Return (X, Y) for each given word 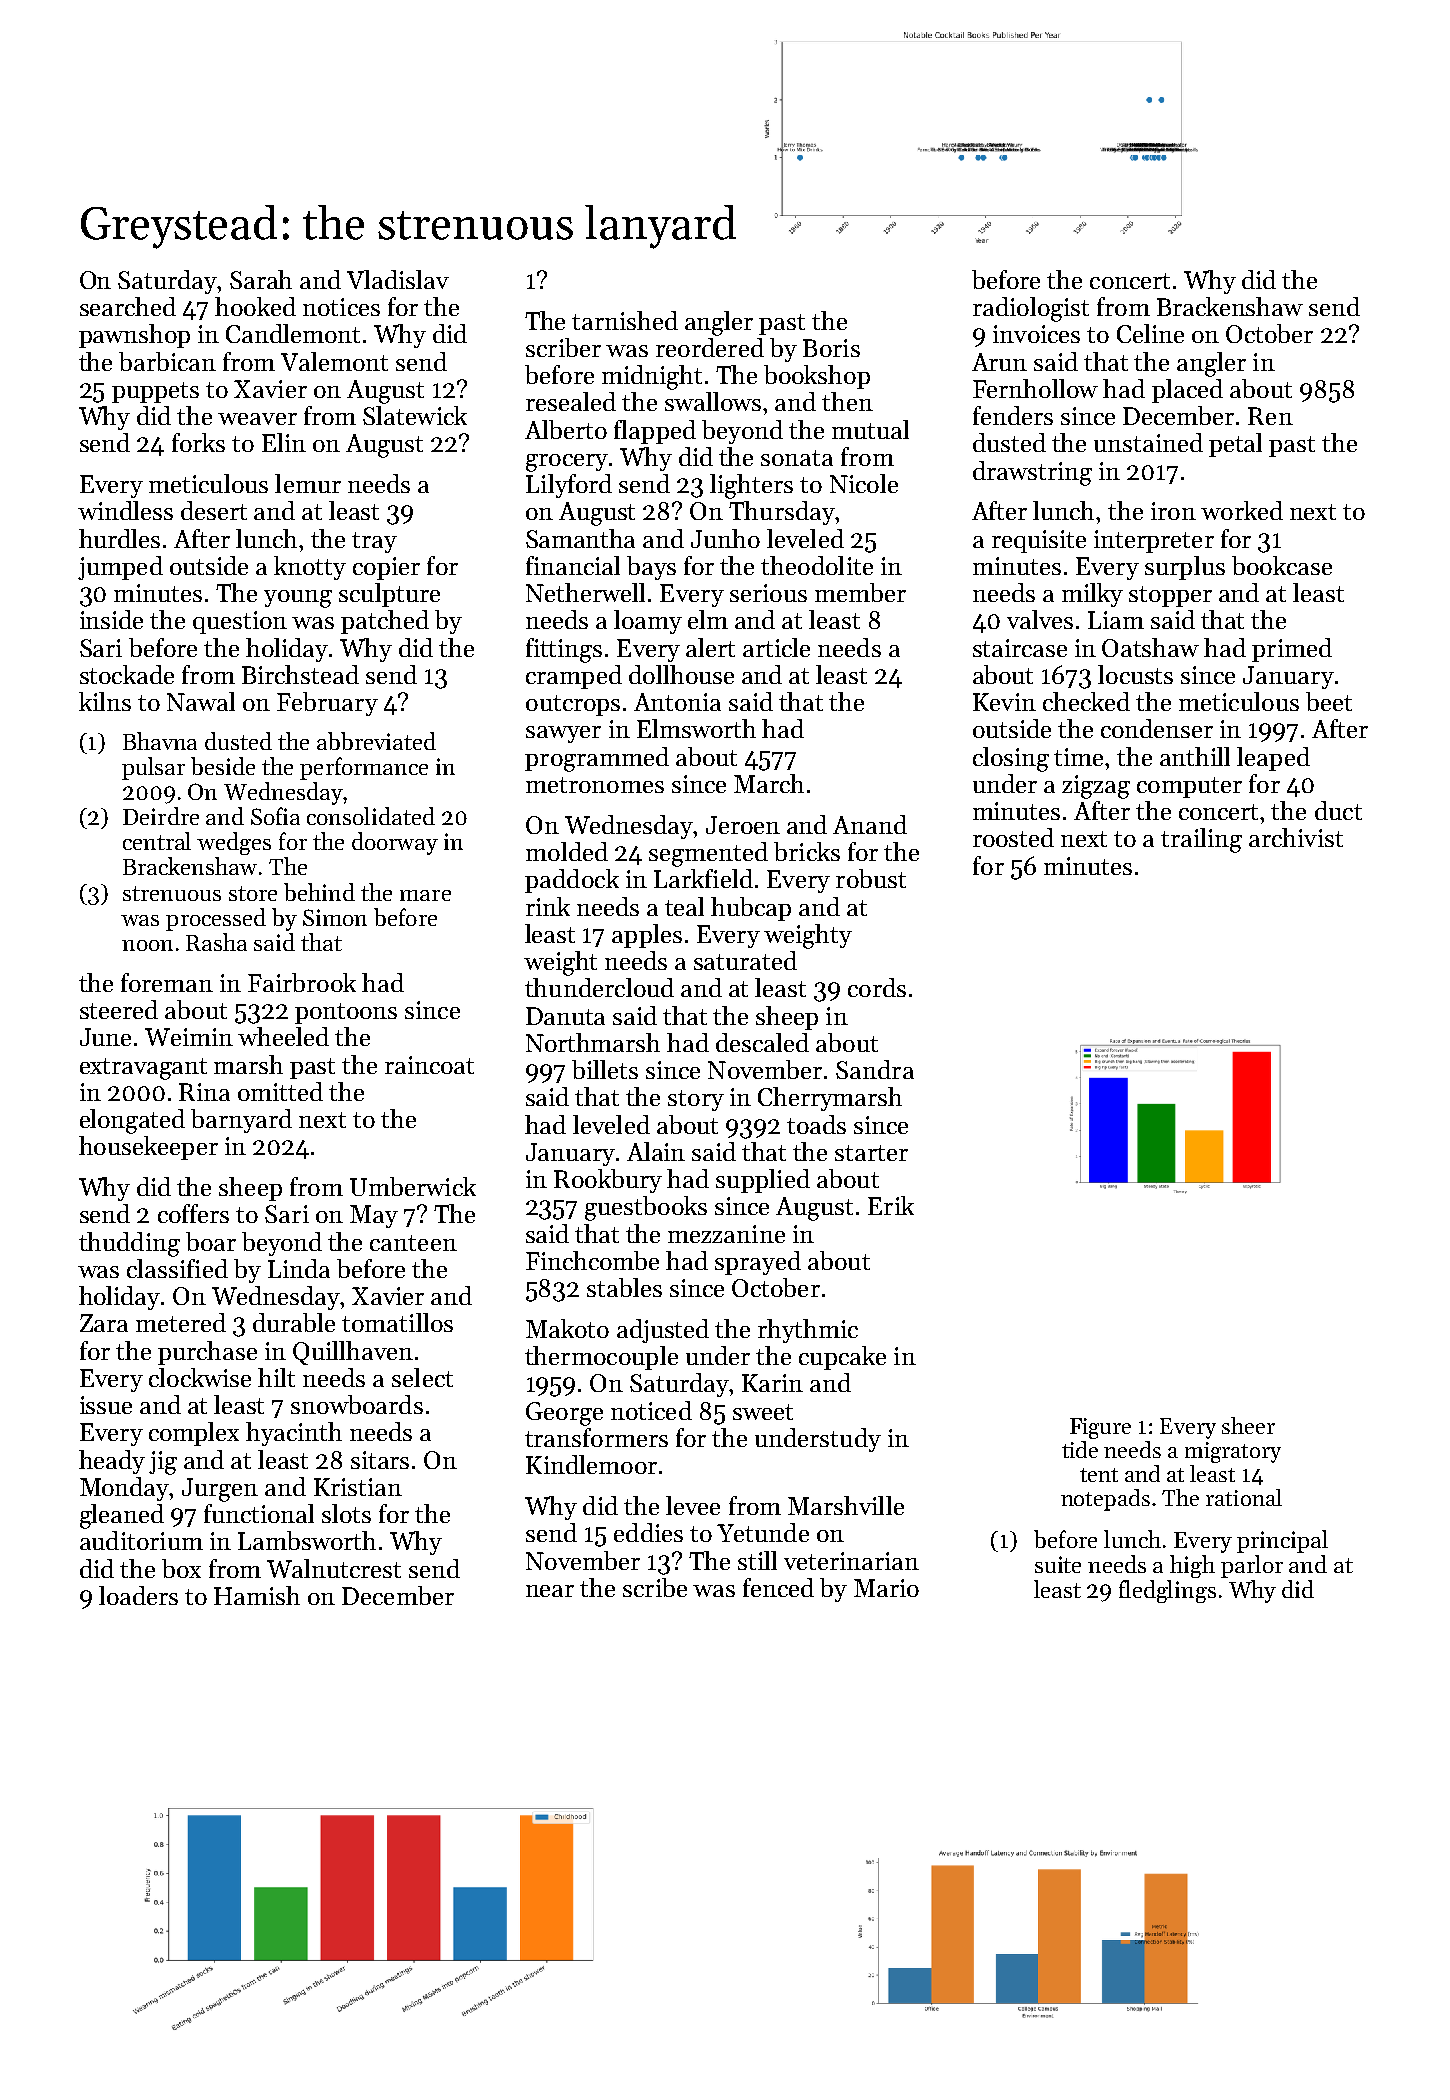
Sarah (261, 279)
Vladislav (398, 279)
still (757, 1560)
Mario (886, 1588)
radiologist (1031, 309)
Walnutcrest (334, 1568)
